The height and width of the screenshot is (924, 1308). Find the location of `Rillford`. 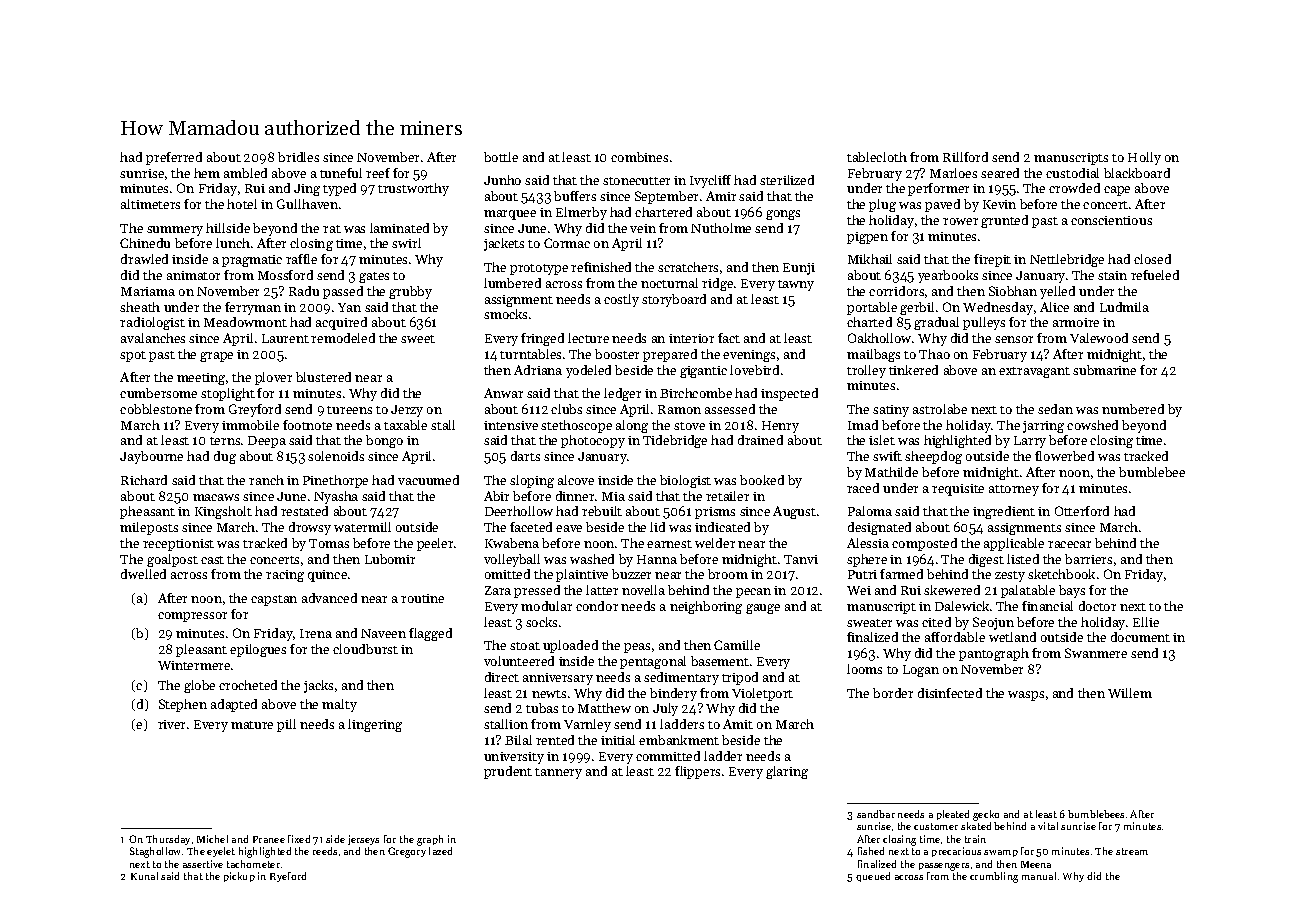

Rillford is located at coordinates (965, 157).
